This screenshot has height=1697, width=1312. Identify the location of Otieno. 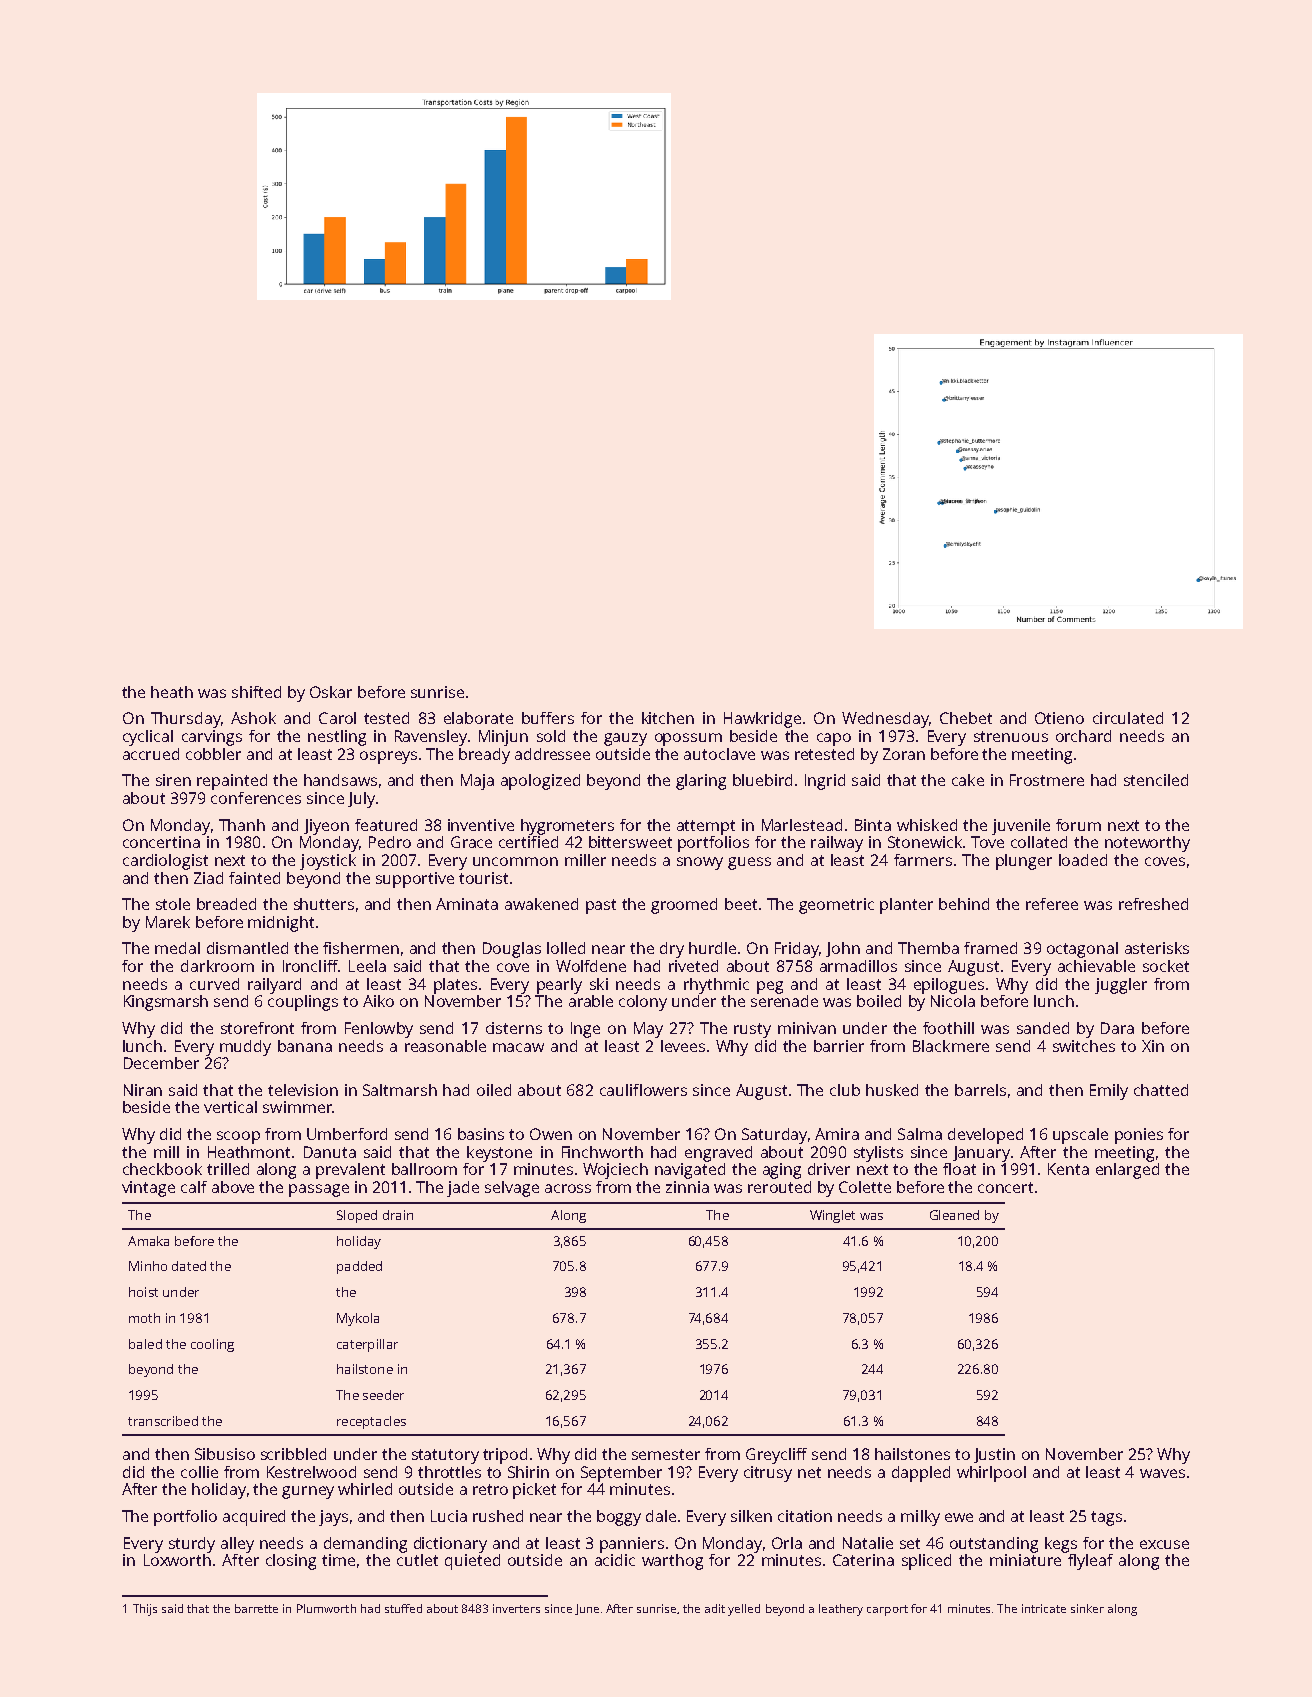
(1059, 718).
